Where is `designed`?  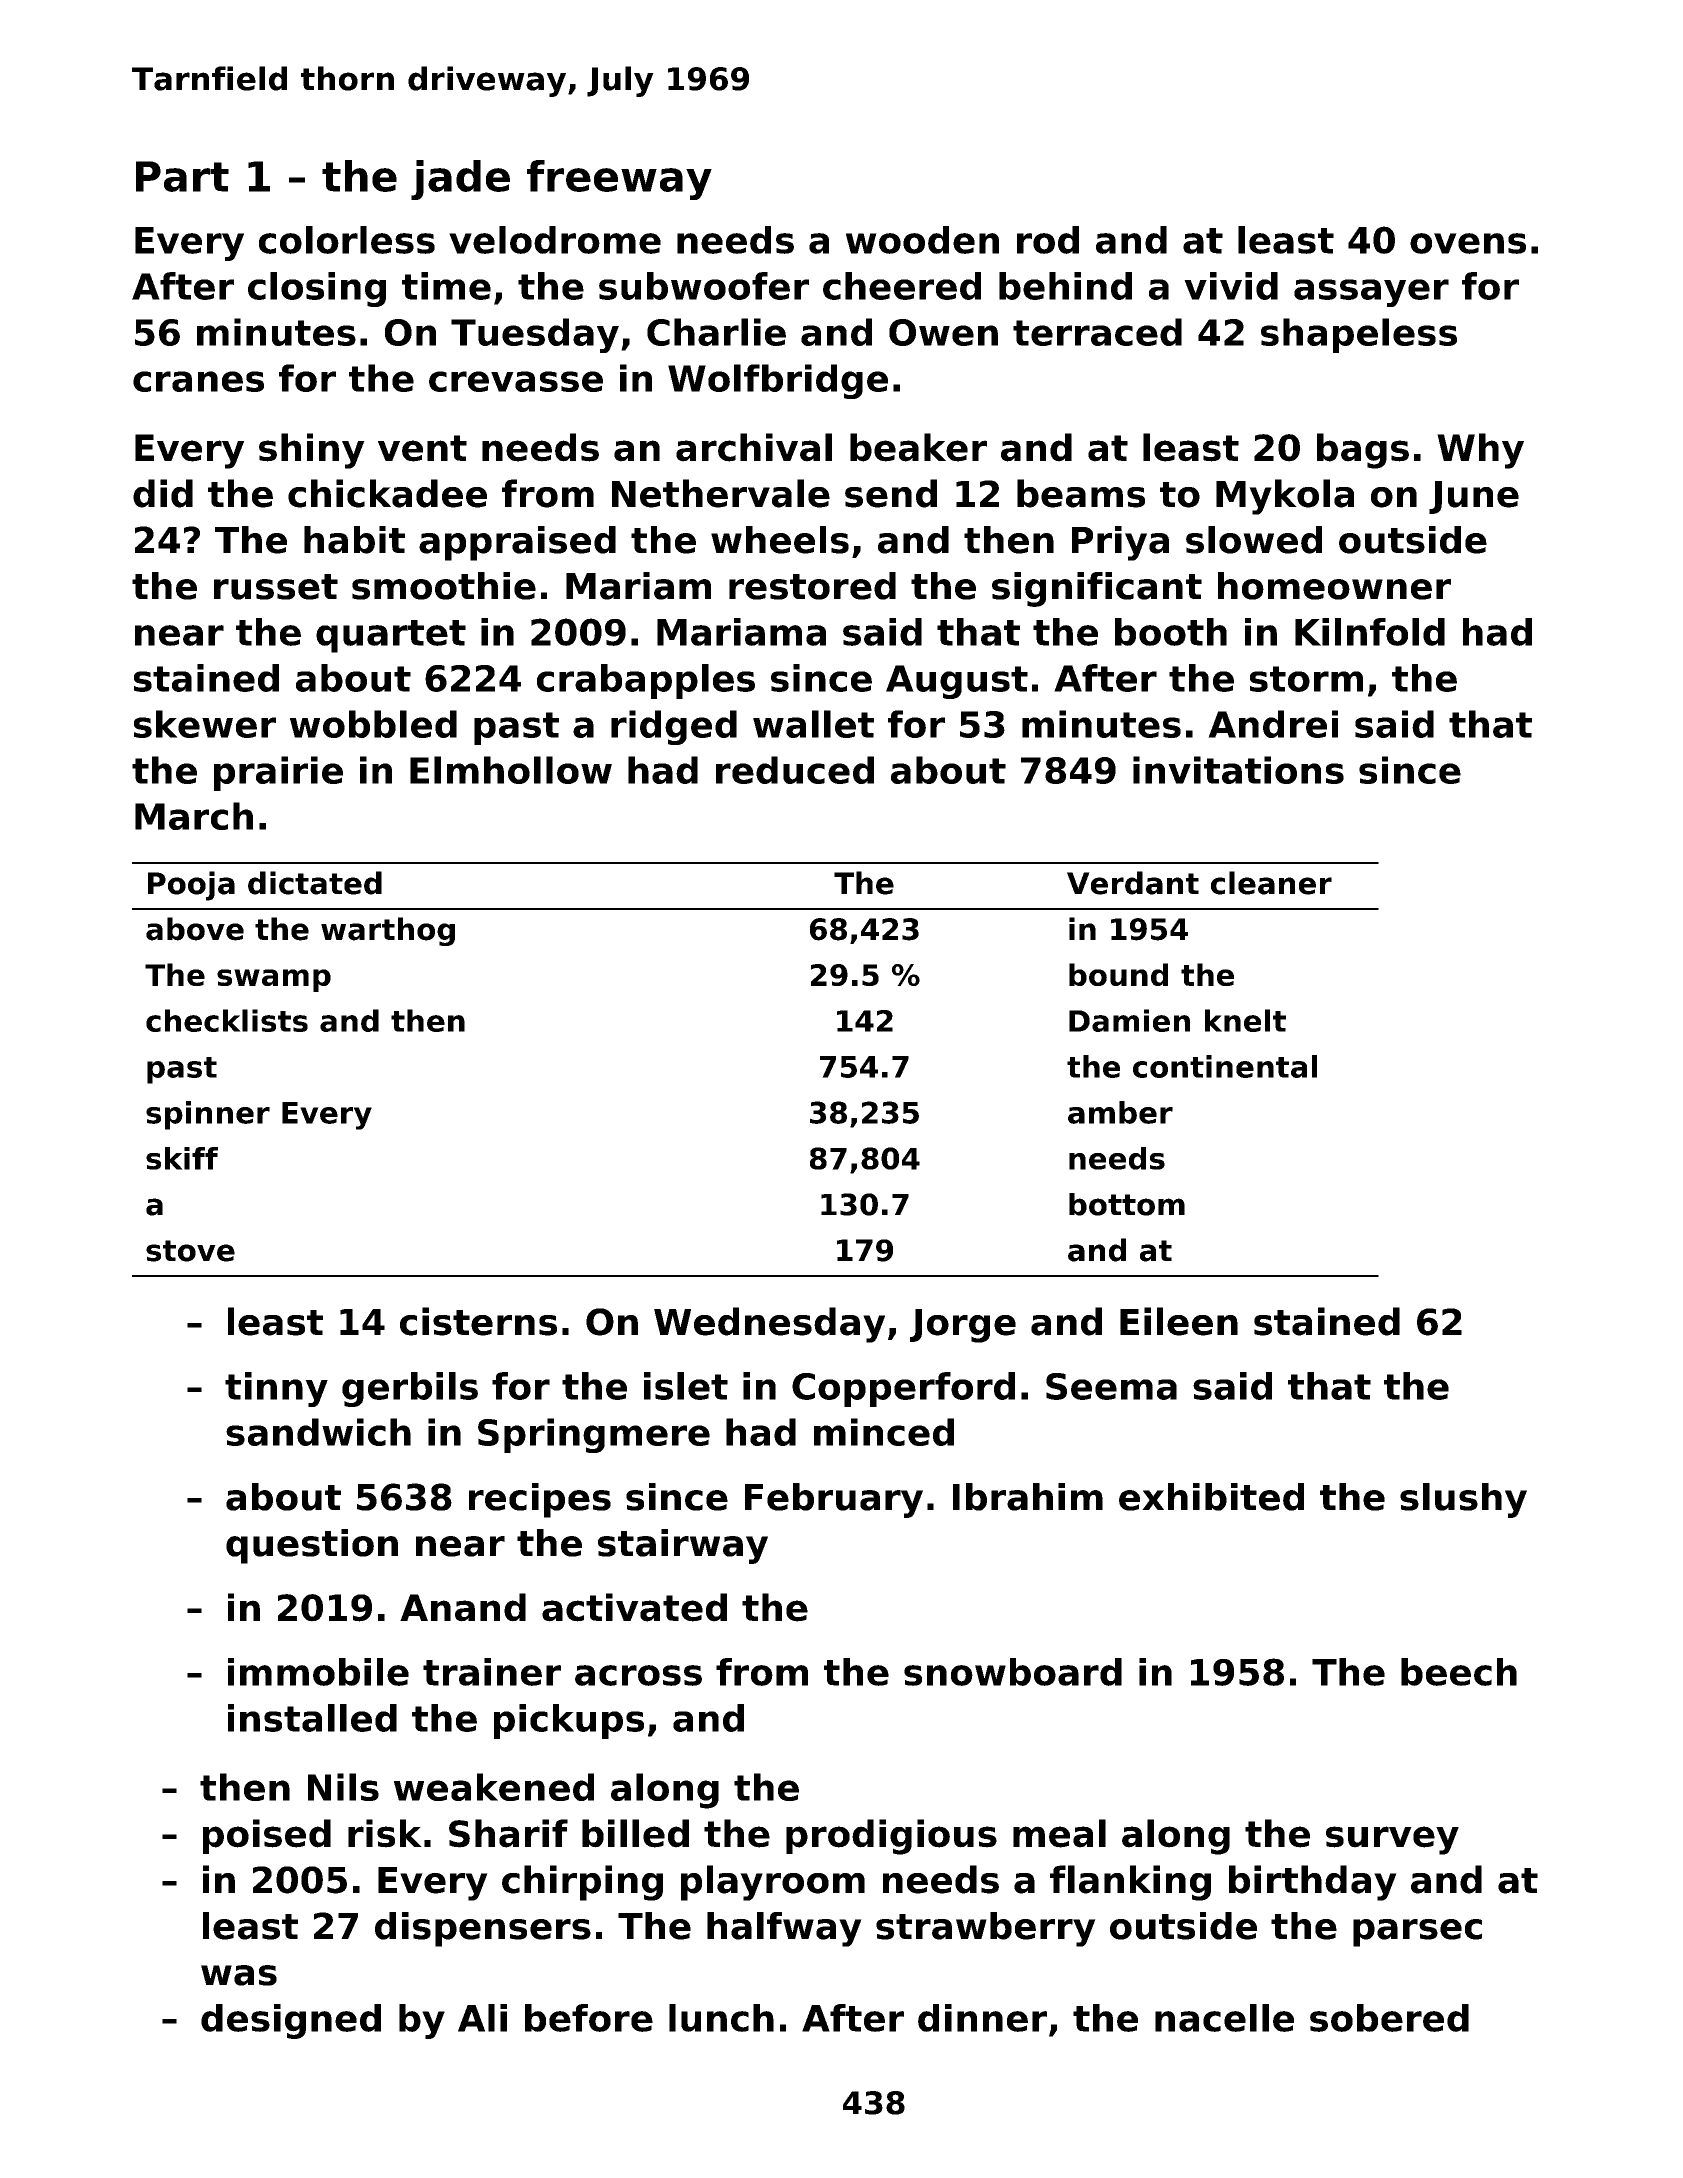 designed is located at coordinates (291, 2021).
